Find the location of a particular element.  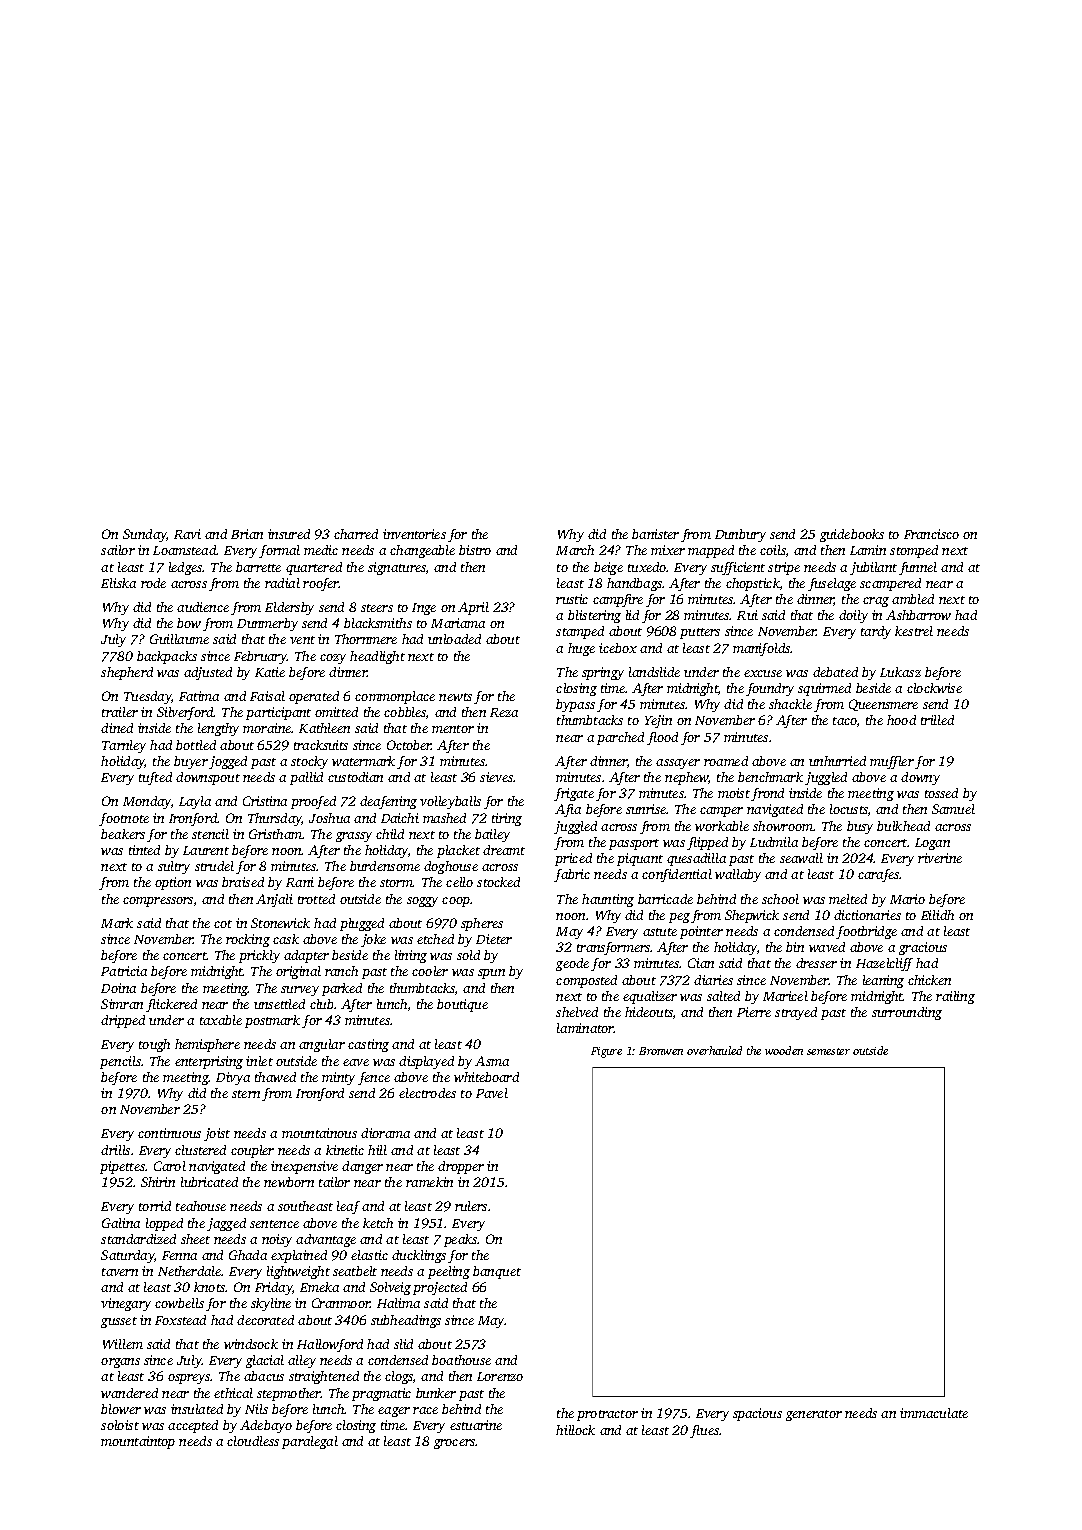

original is located at coordinates (298, 972).
